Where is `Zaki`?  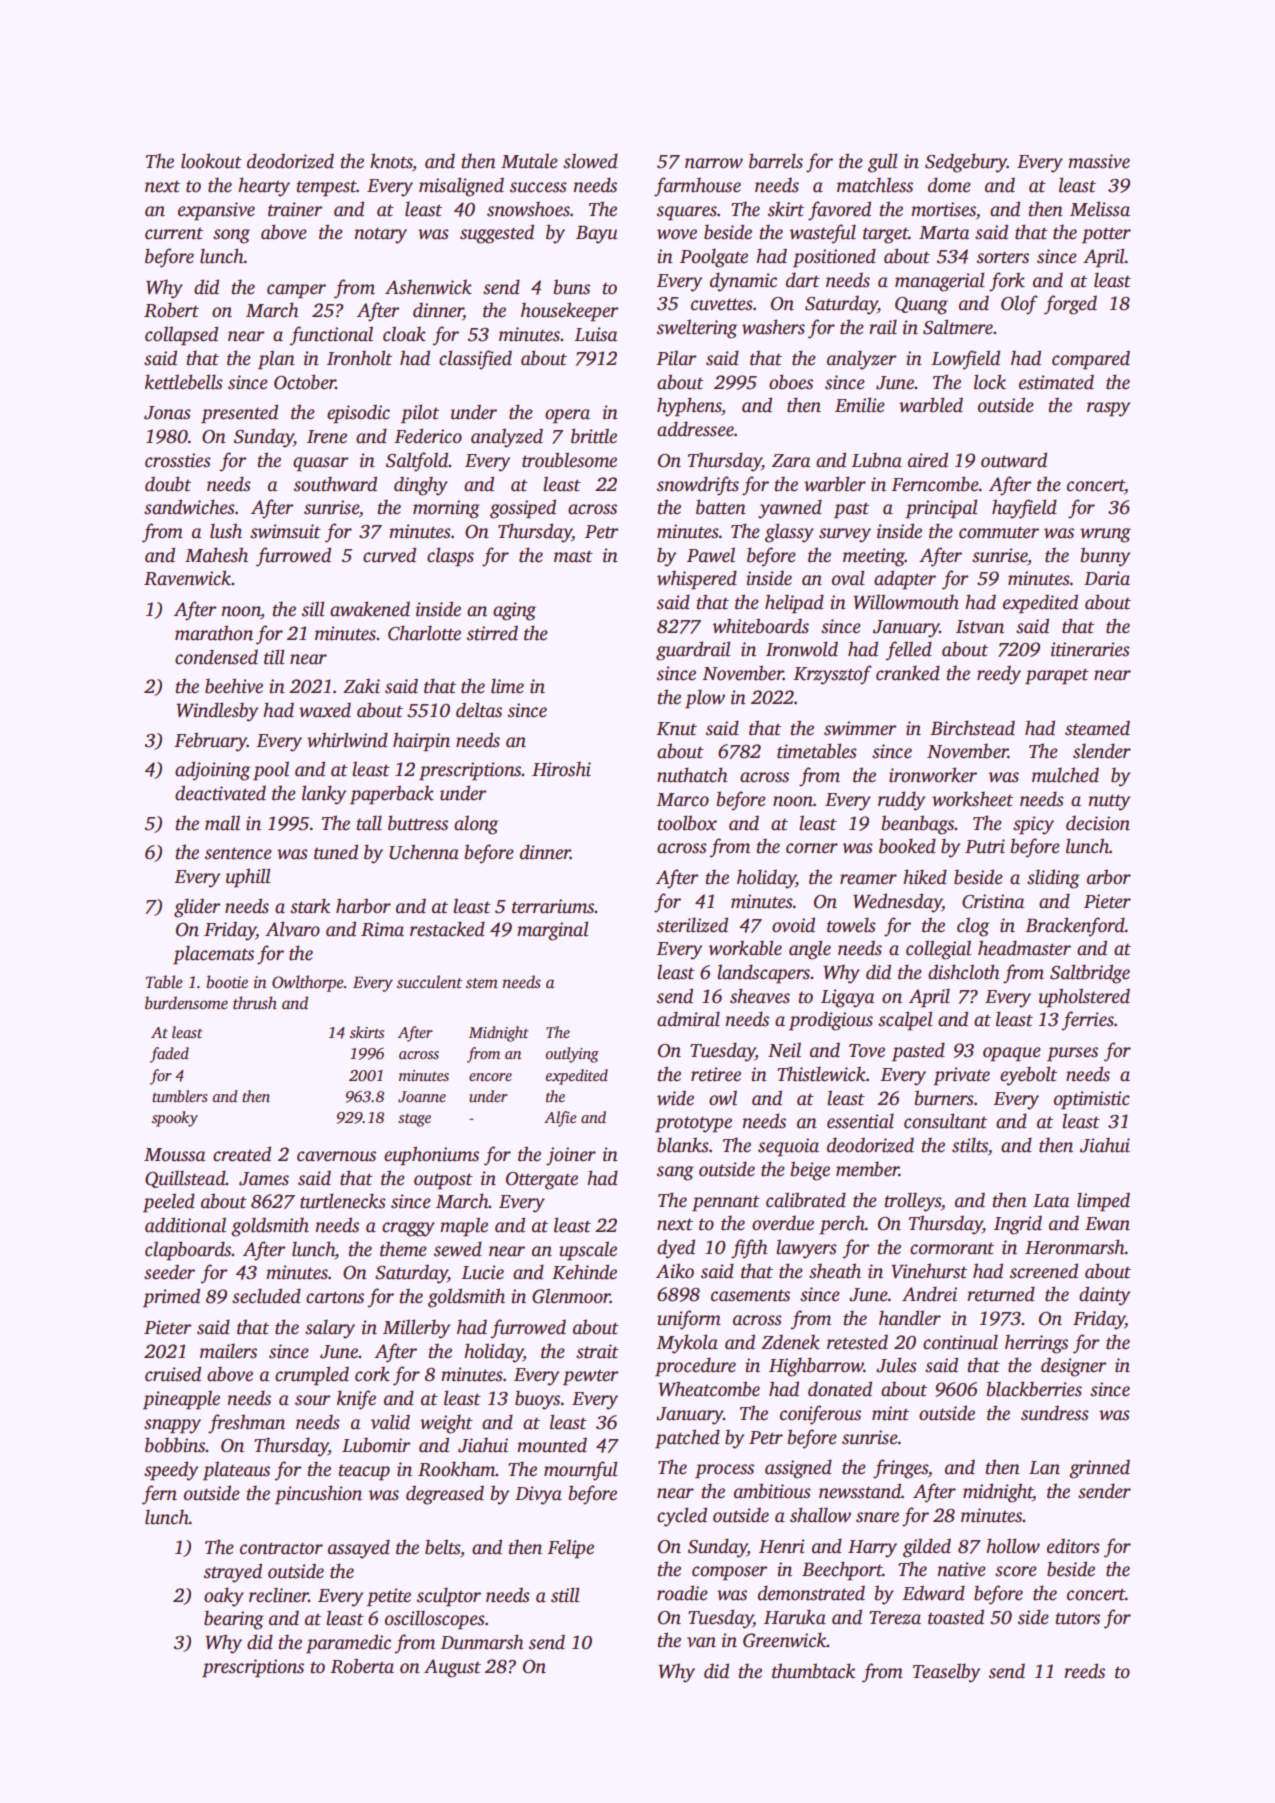
Zaki is located at coordinates (361, 686).
